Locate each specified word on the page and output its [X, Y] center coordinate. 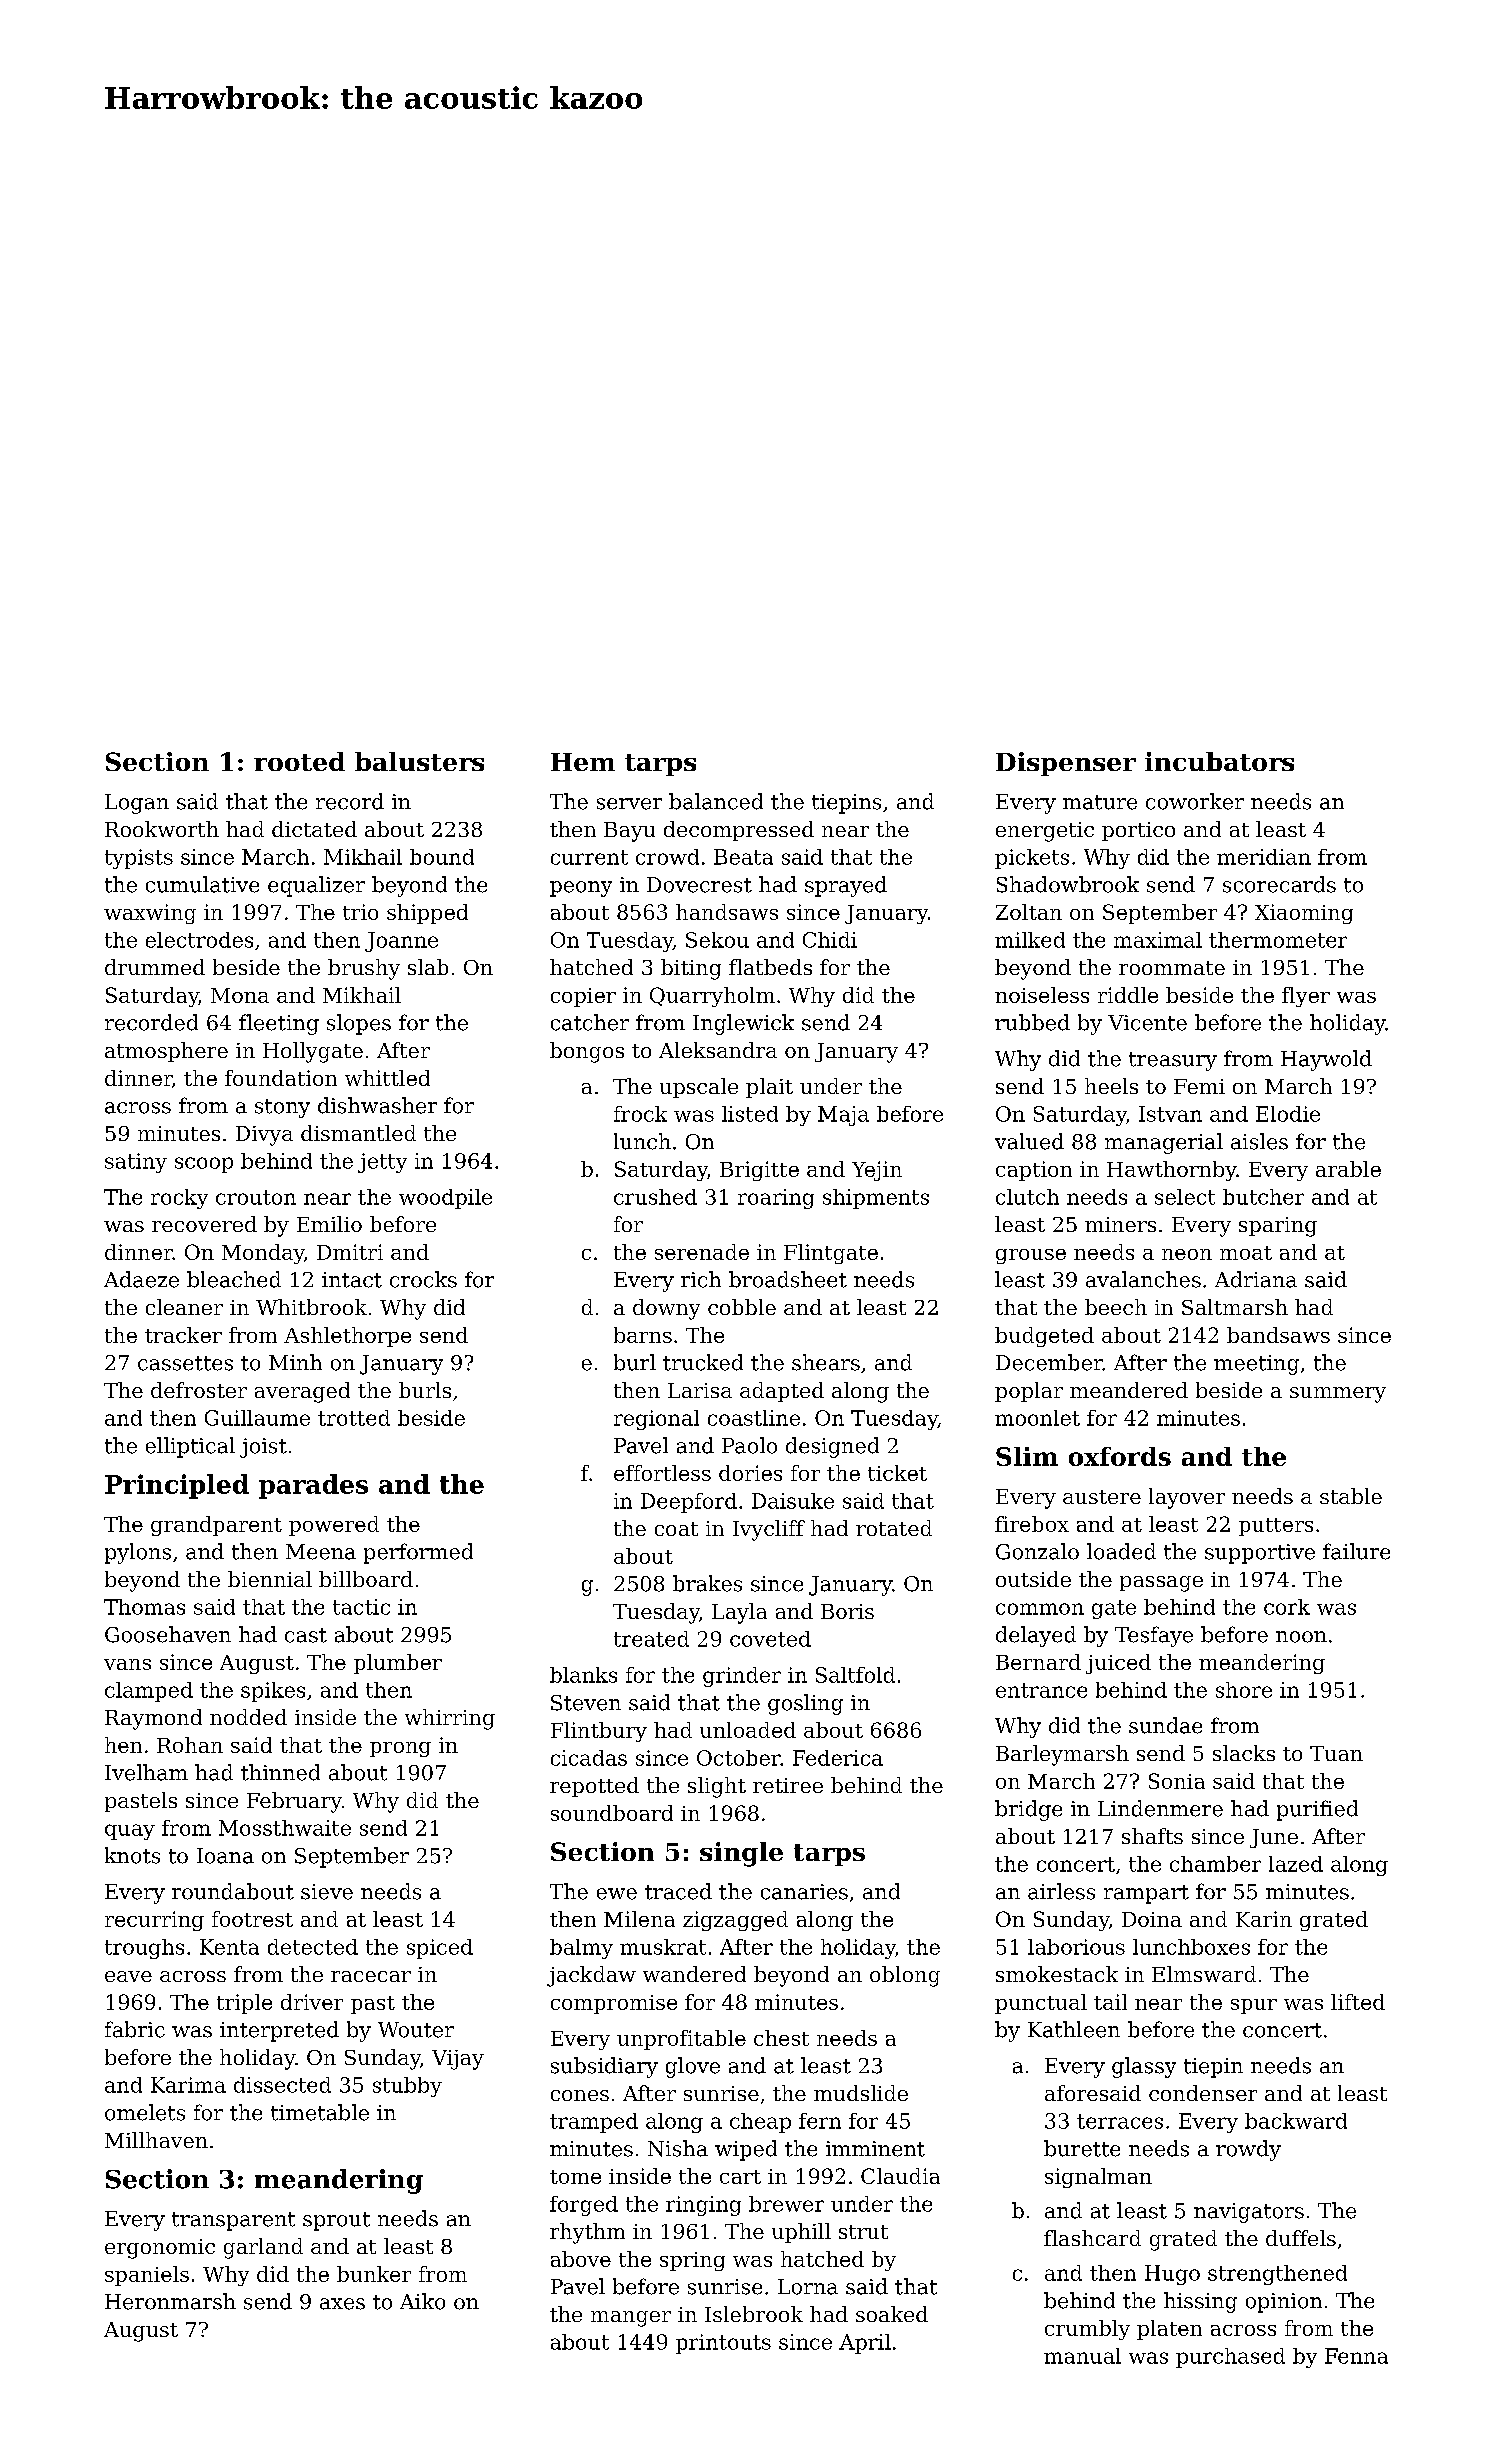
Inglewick [743, 1024]
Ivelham [146, 1772]
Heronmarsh [170, 2301]
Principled [177, 1486]
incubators [1219, 761]
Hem [583, 762]
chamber [1215, 1864]
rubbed [1032, 1022]
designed [832, 1447]
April [865, 2344]
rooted [299, 761]
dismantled [358, 1133]
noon [1301, 1637]
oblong [905, 1976]
